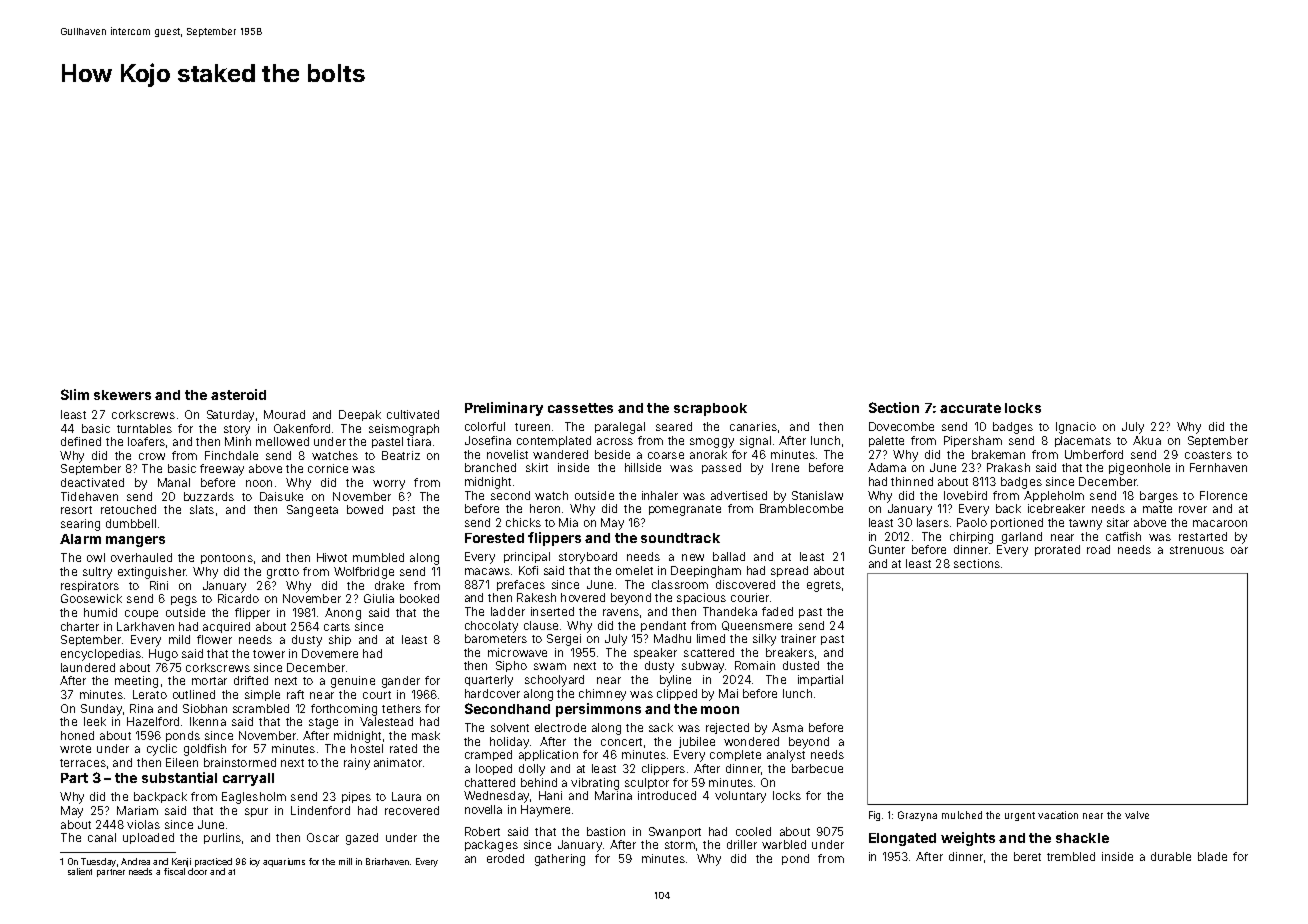 The height and width of the document is (924, 1308). Describe the element at coordinates (360, 415) in the document. I see `Deepak` at that location.
